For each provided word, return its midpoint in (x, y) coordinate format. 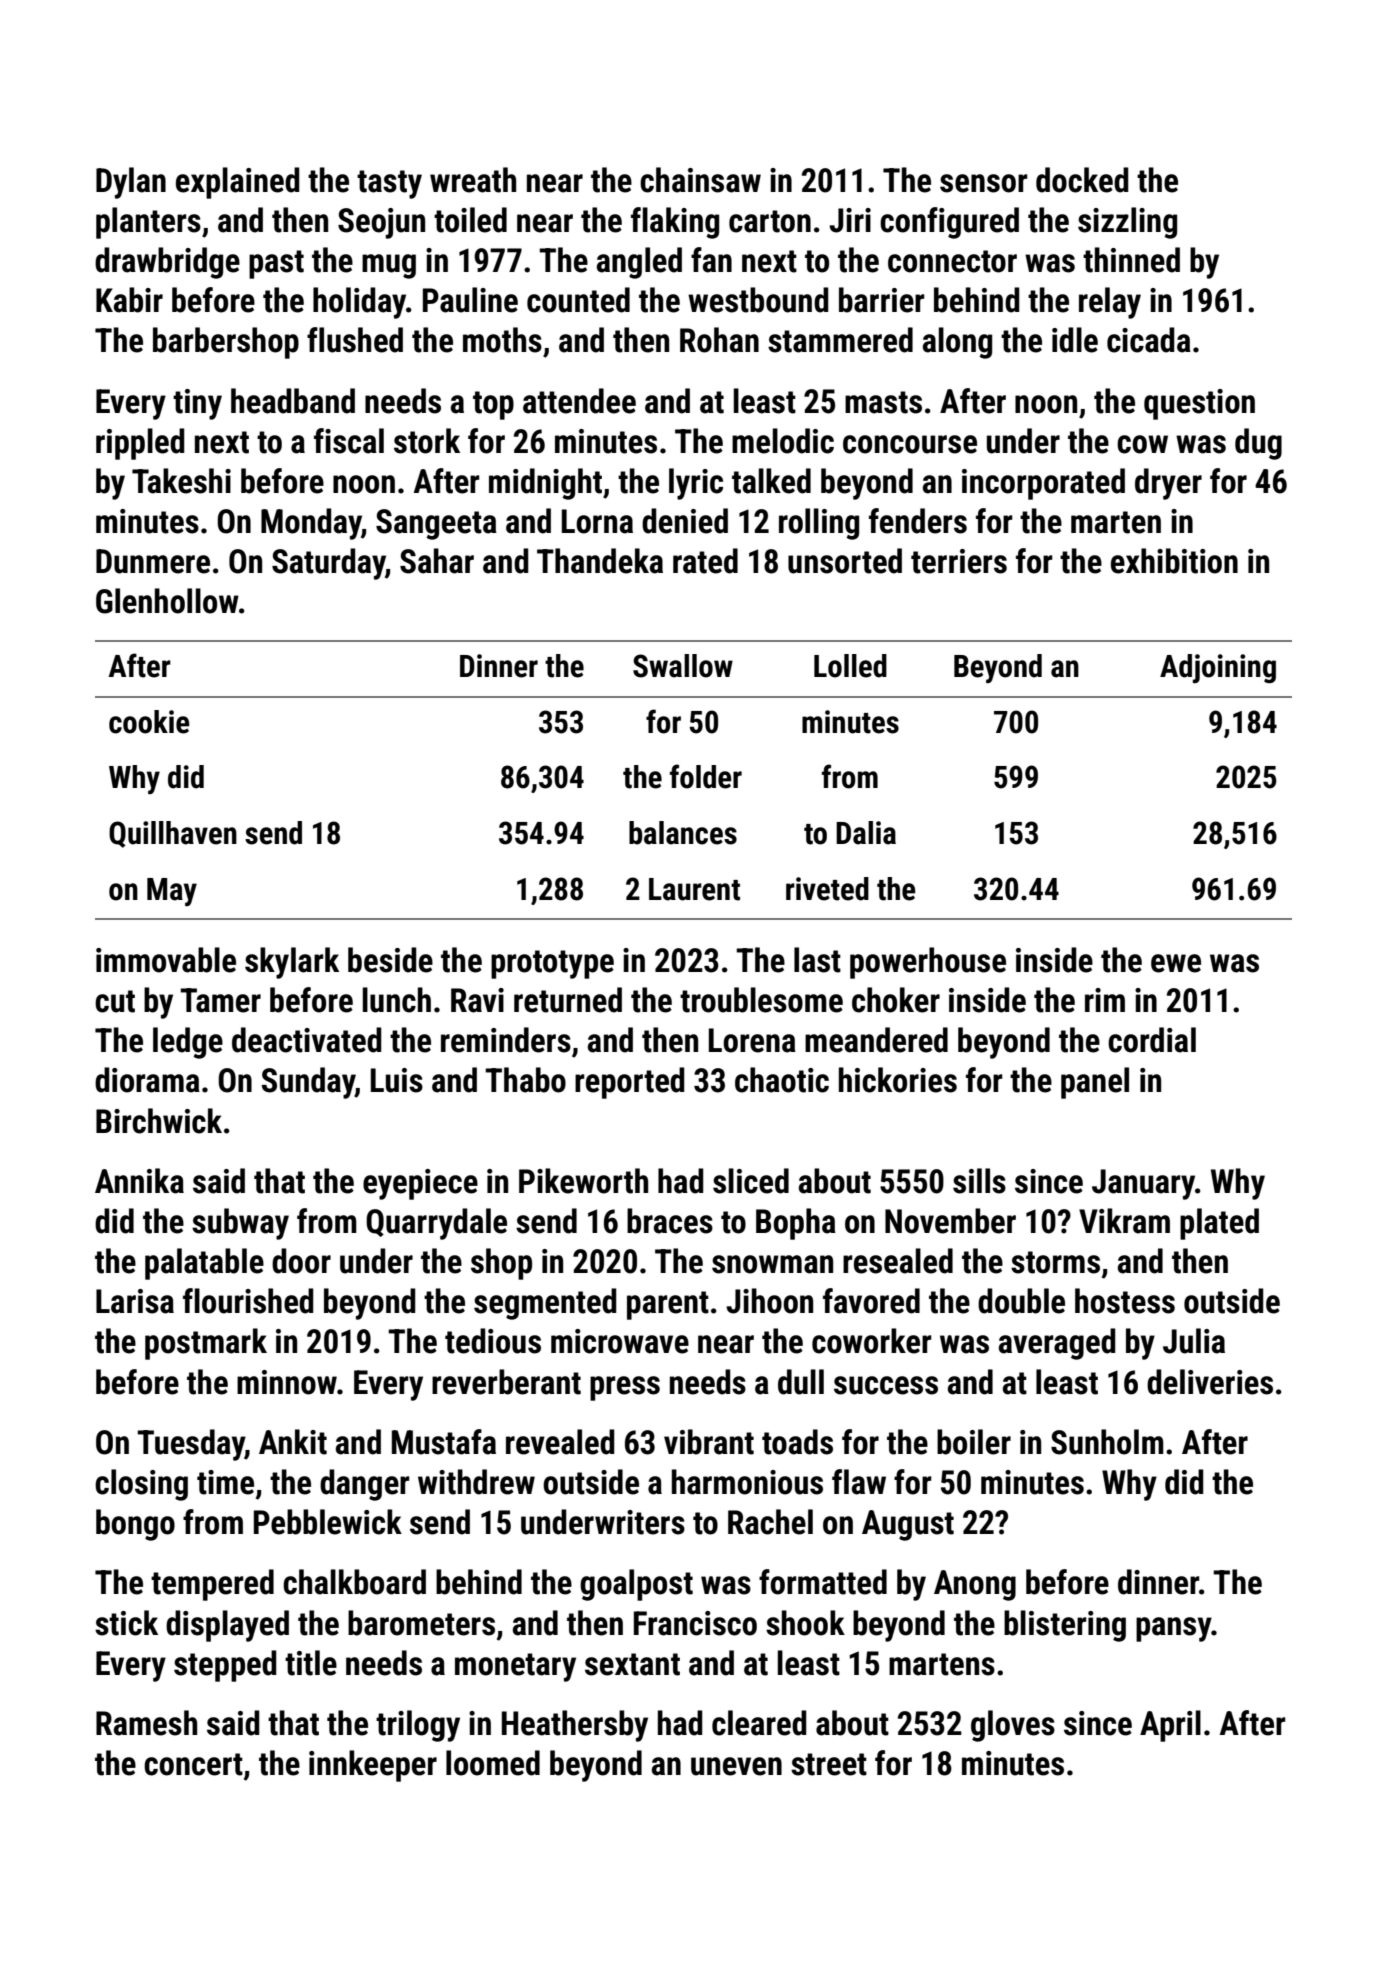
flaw (859, 1482)
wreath (473, 180)
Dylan (131, 183)
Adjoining (1218, 668)
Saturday (329, 564)
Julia (1194, 1341)
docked (1082, 180)
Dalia (866, 833)
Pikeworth (583, 1181)
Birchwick (159, 1121)
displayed (227, 1626)
